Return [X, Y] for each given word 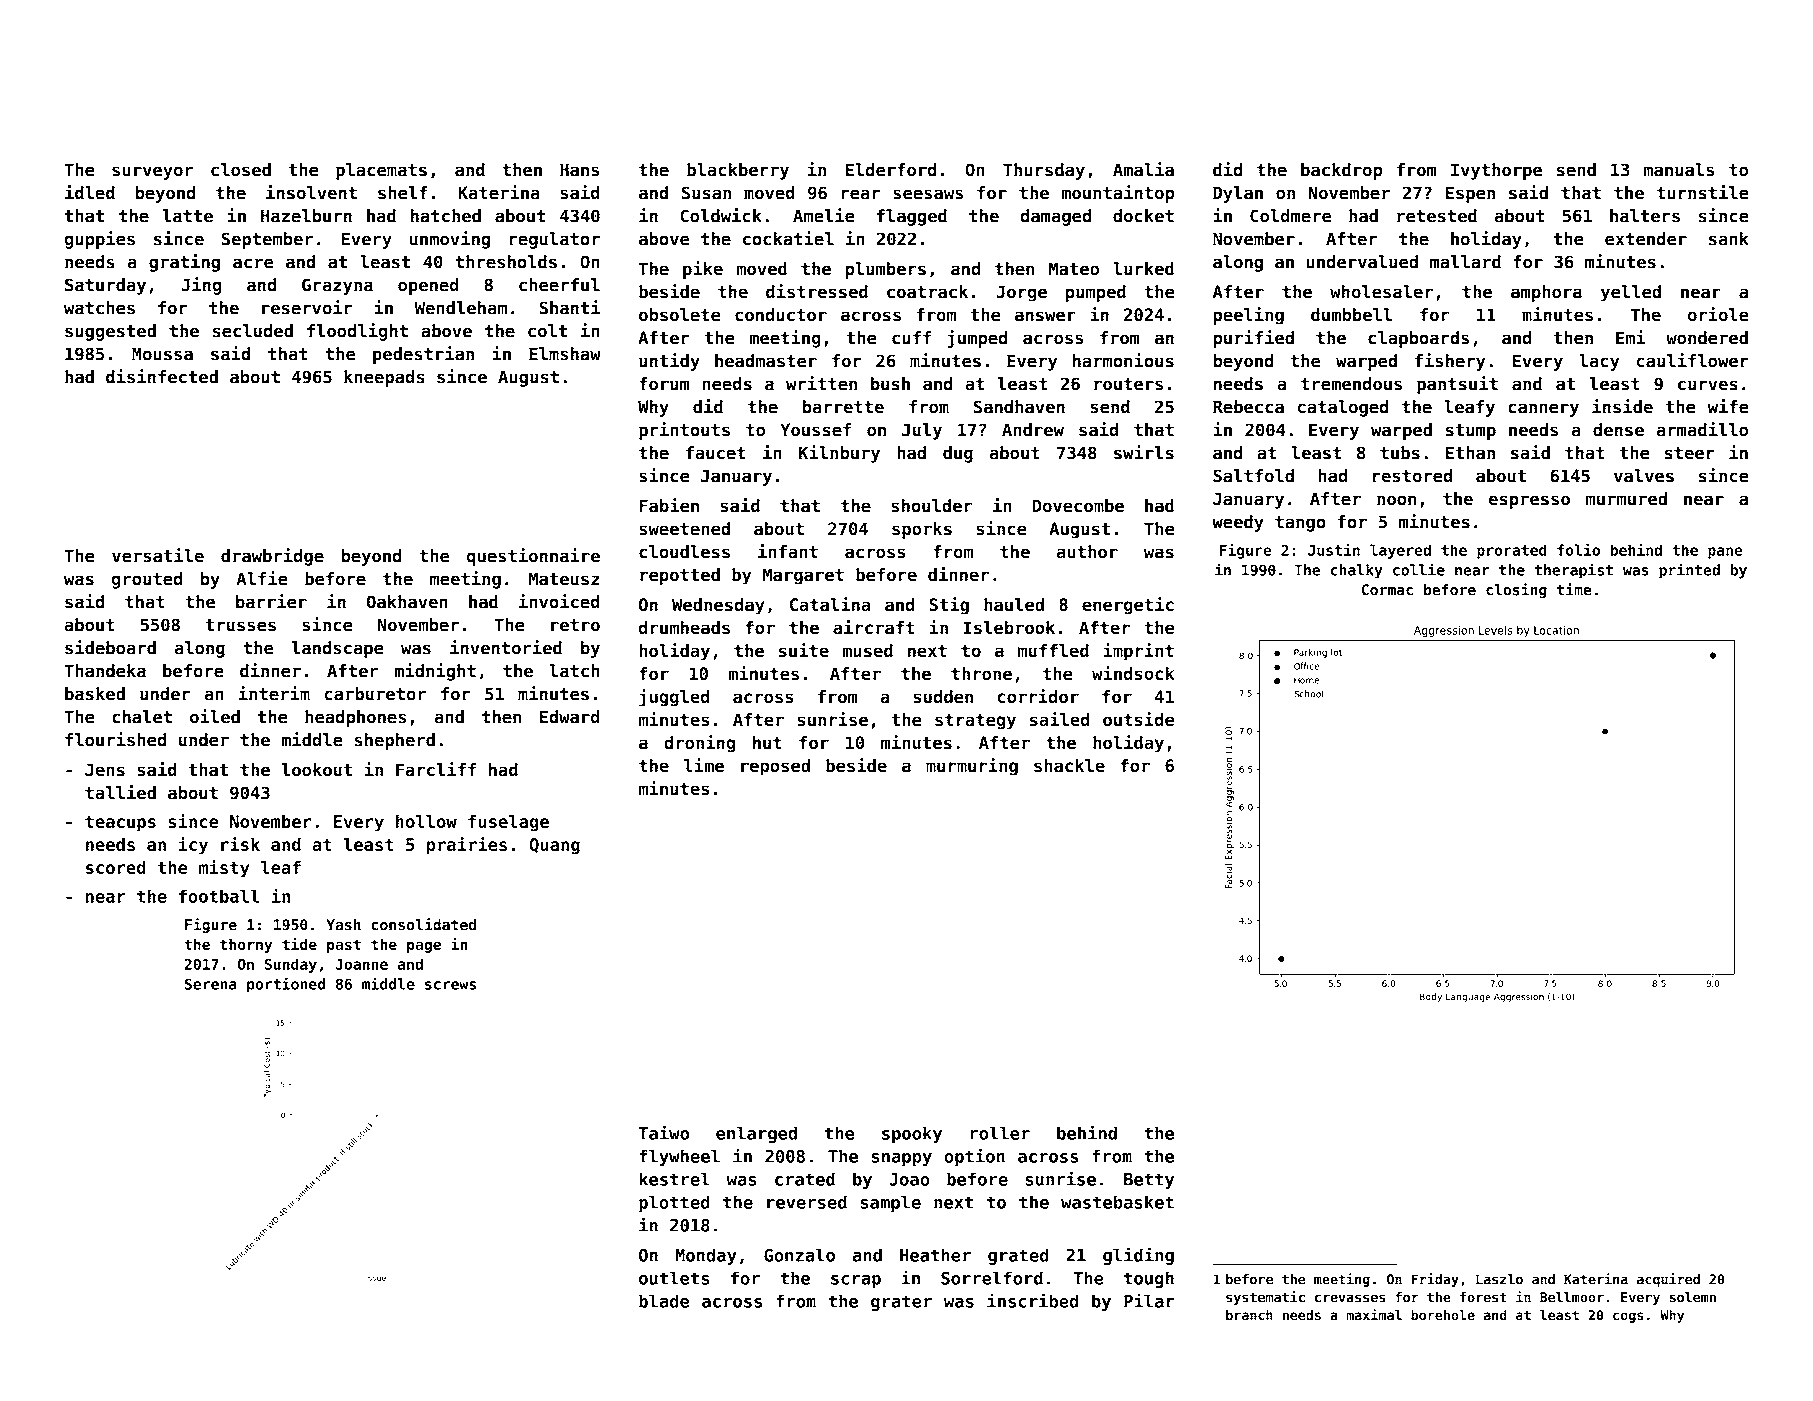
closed [241, 170]
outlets [674, 1278]
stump [1471, 432]
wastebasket [1117, 1202]
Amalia [1143, 169]
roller [1000, 1133]
